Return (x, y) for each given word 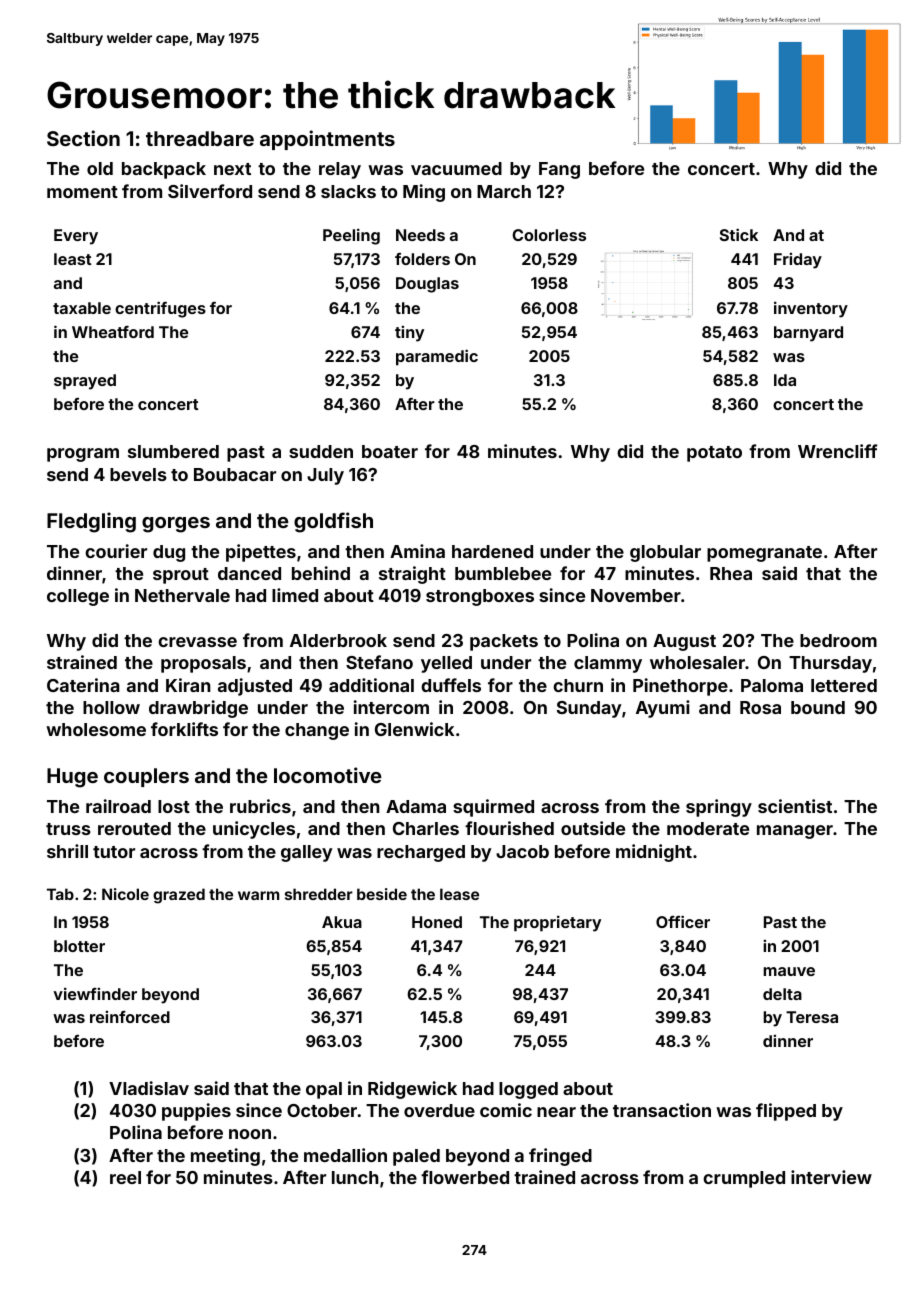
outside (593, 828)
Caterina (83, 685)
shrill (67, 851)
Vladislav (149, 1088)
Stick (739, 234)
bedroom (838, 640)
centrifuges (160, 309)
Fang (559, 170)
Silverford (210, 191)
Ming (424, 193)
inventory (811, 309)
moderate (708, 828)
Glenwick (414, 729)
